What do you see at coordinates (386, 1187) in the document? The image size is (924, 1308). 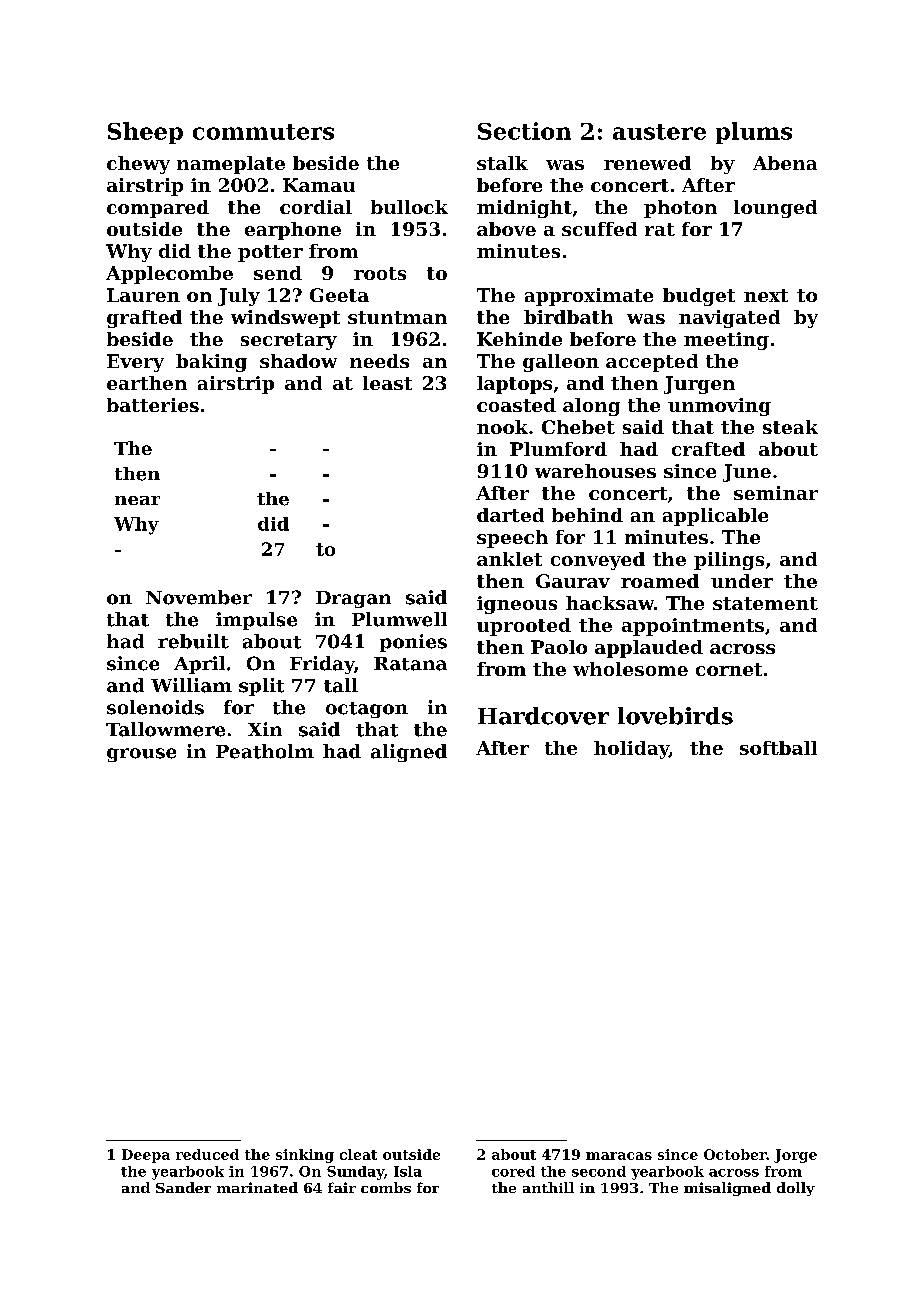 I see `combs` at bounding box center [386, 1187].
